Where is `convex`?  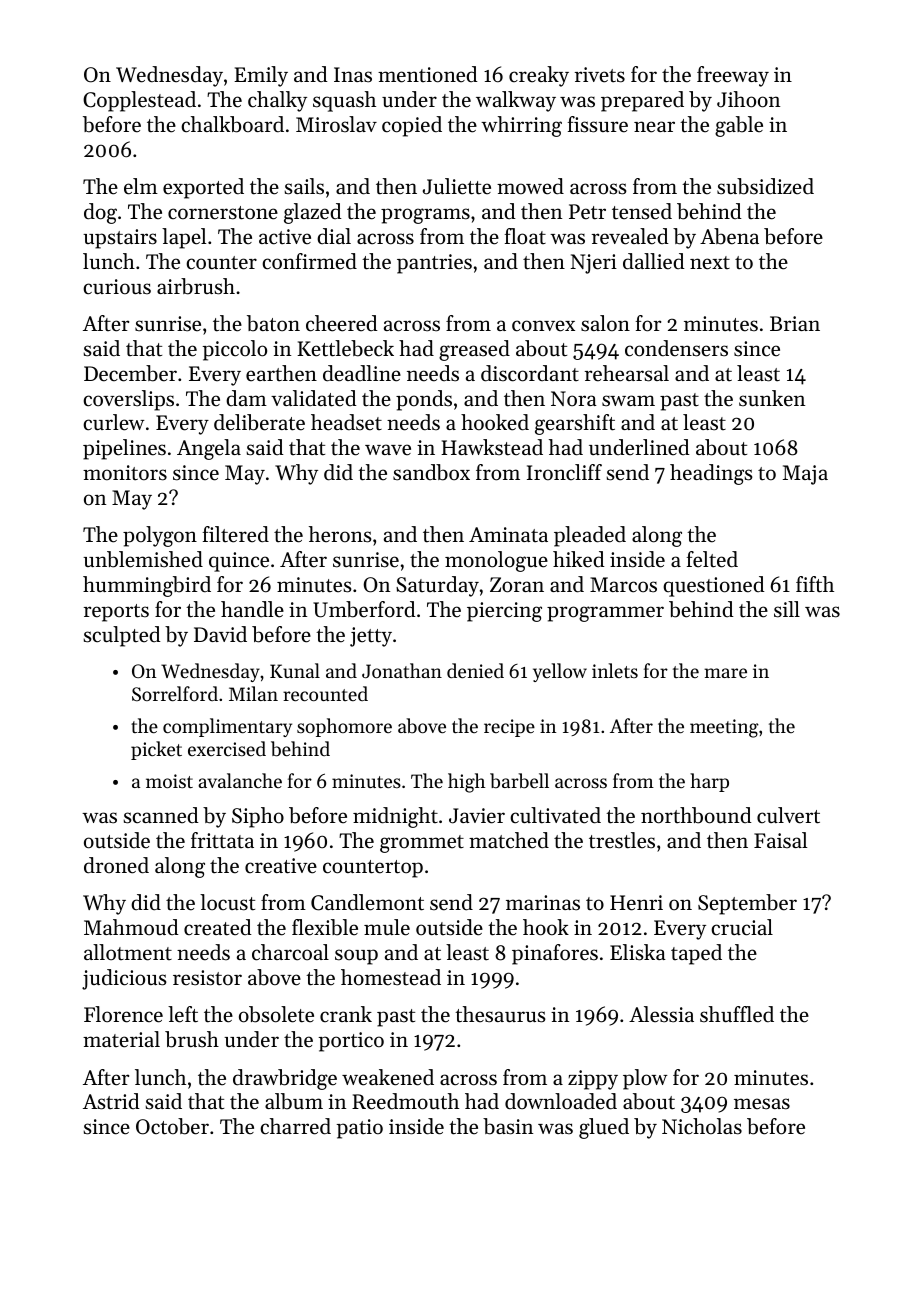
convex is located at coordinates (543, 326).
